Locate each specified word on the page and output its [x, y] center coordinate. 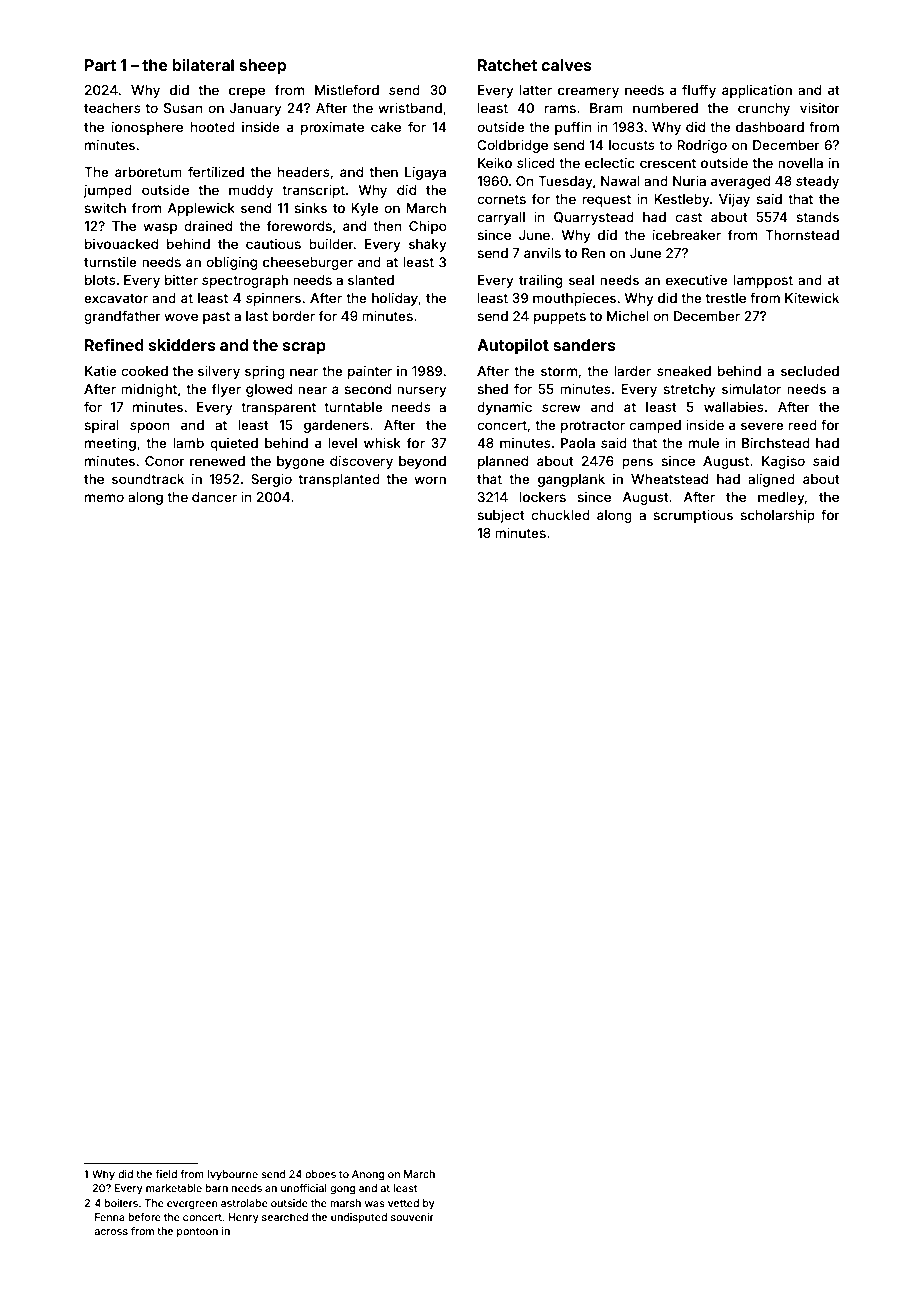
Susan [183, 108]
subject [501, 516]
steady [817, 182]
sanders [584, 345]
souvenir [412, 1217]
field [166, 1174]
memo [104, 498]
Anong [368, 1175]
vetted [403, 1203]
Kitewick [812, 298]
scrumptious [693, 516]
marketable [174, 1188]
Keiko [495, 163]
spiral [101, 426]
